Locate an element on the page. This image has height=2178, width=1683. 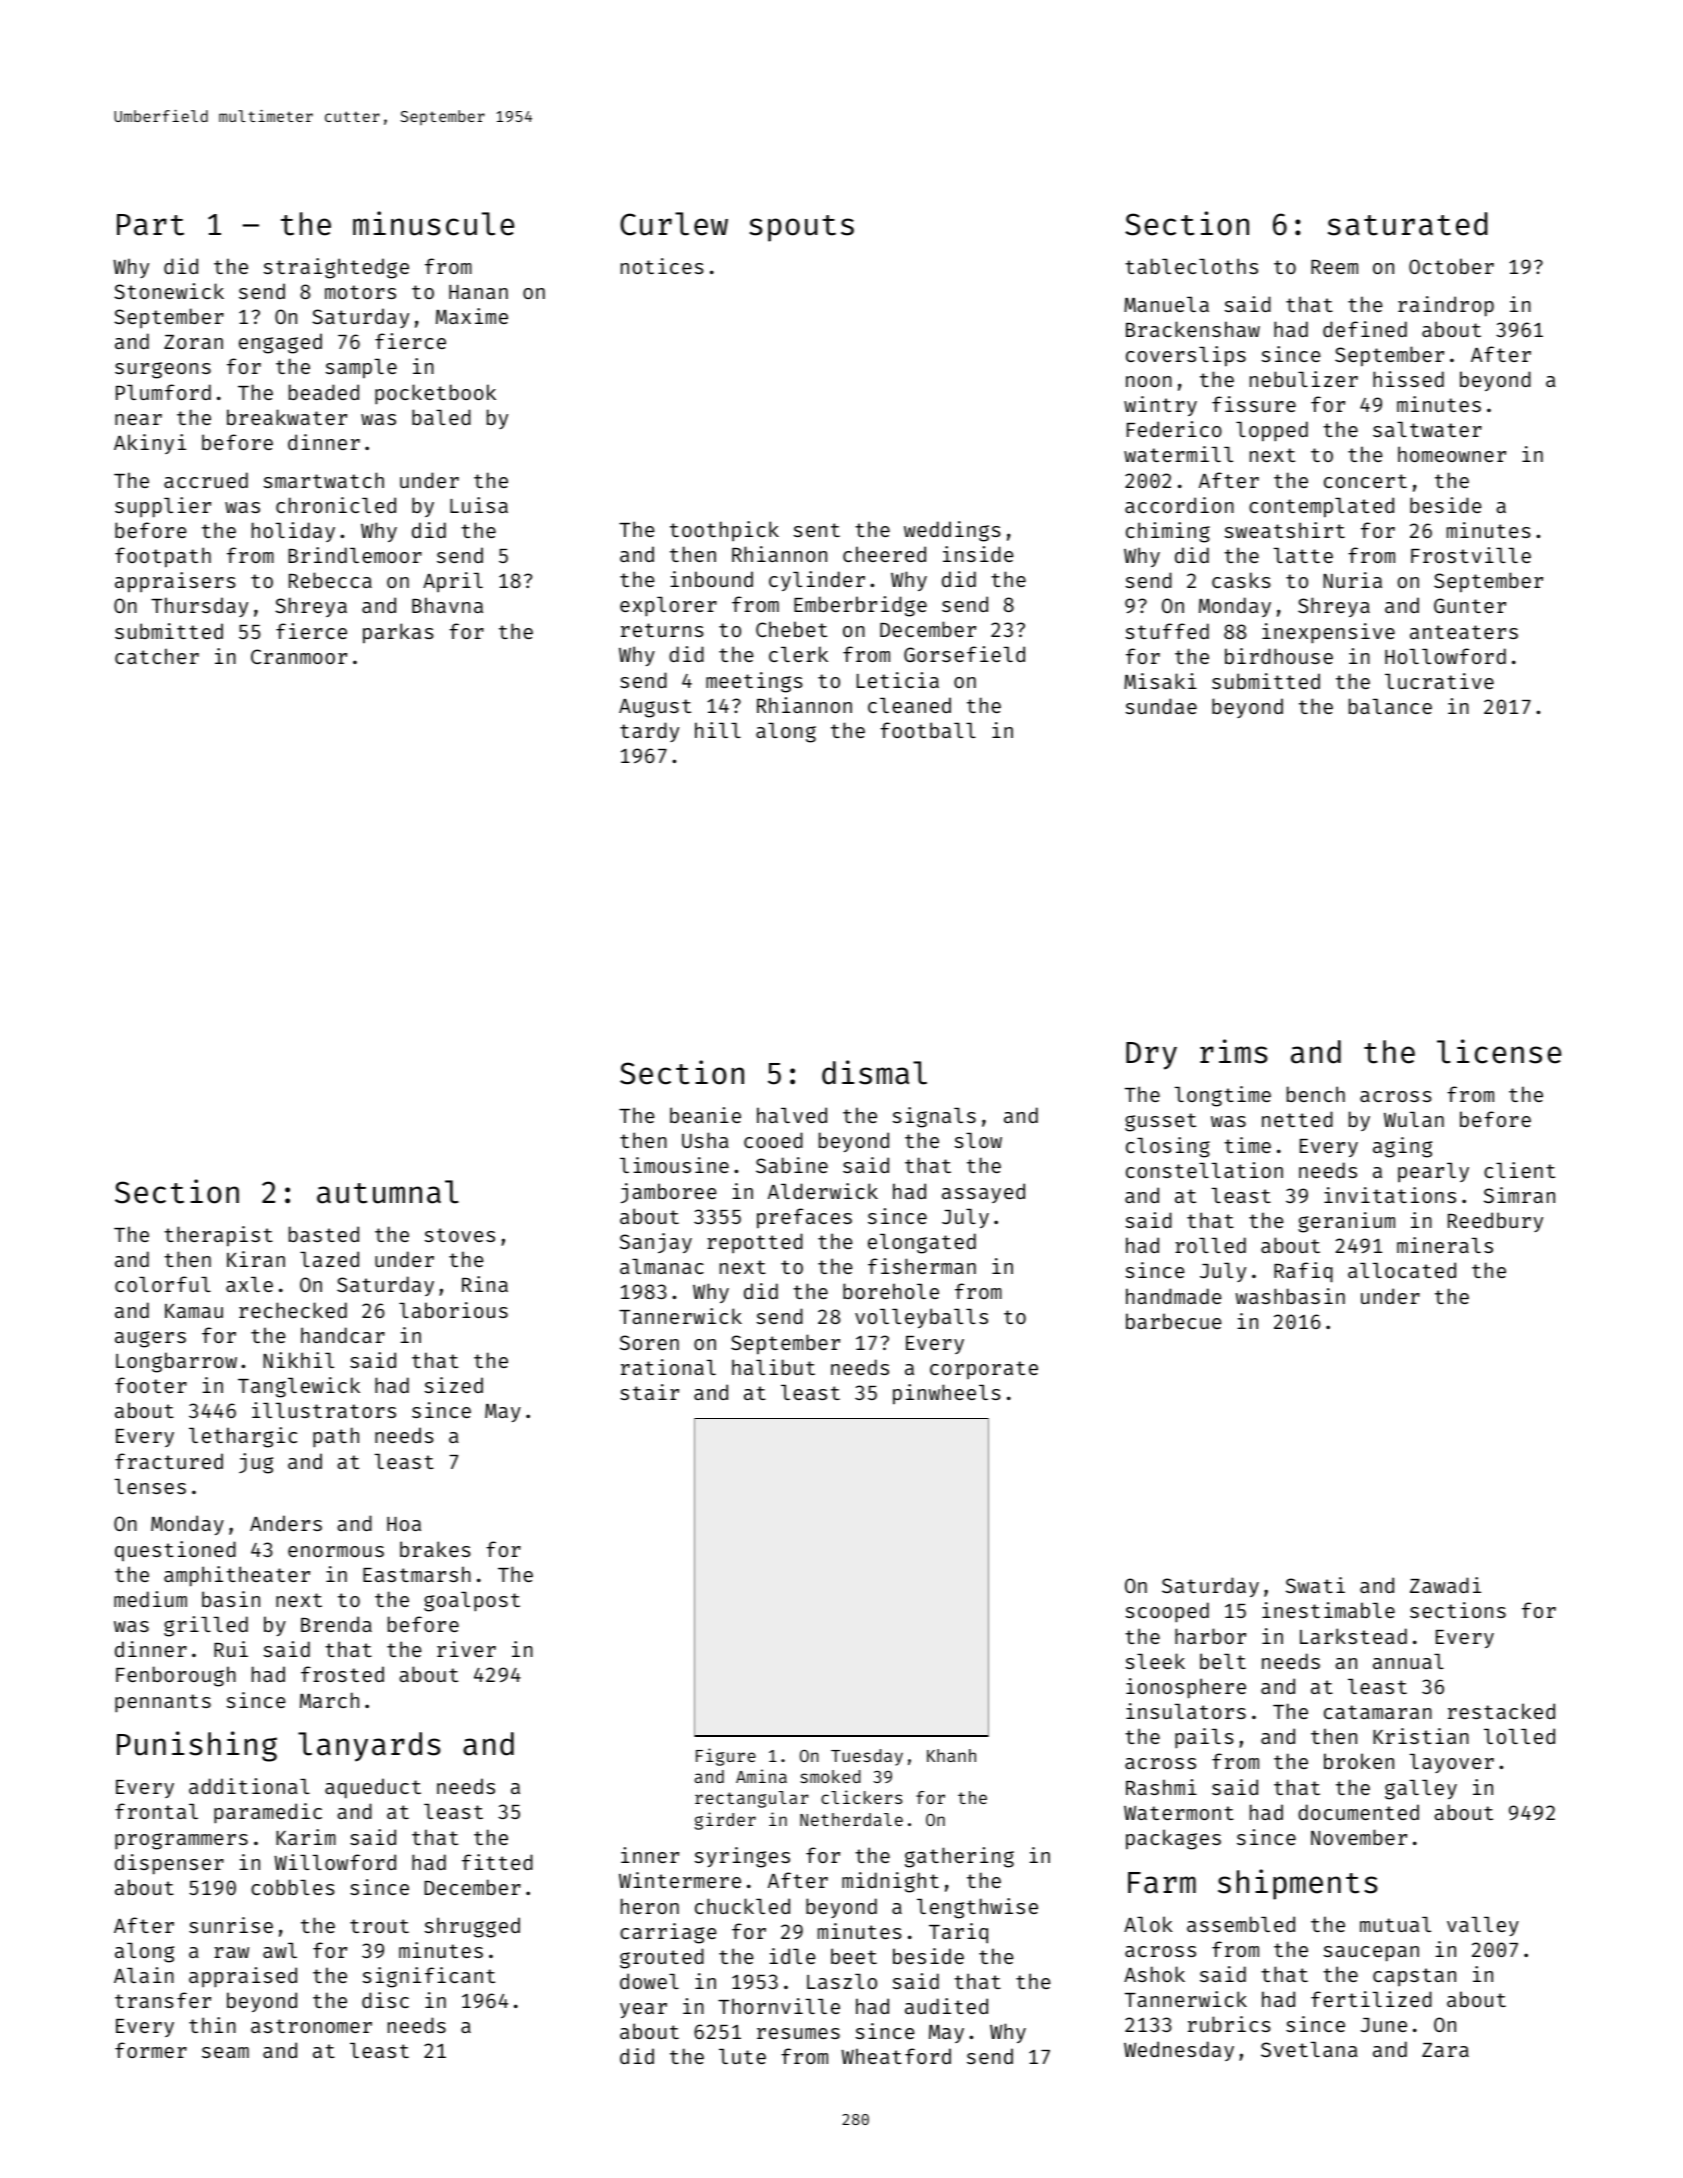
Zawadi is located at coordinates (1445, 1585).
